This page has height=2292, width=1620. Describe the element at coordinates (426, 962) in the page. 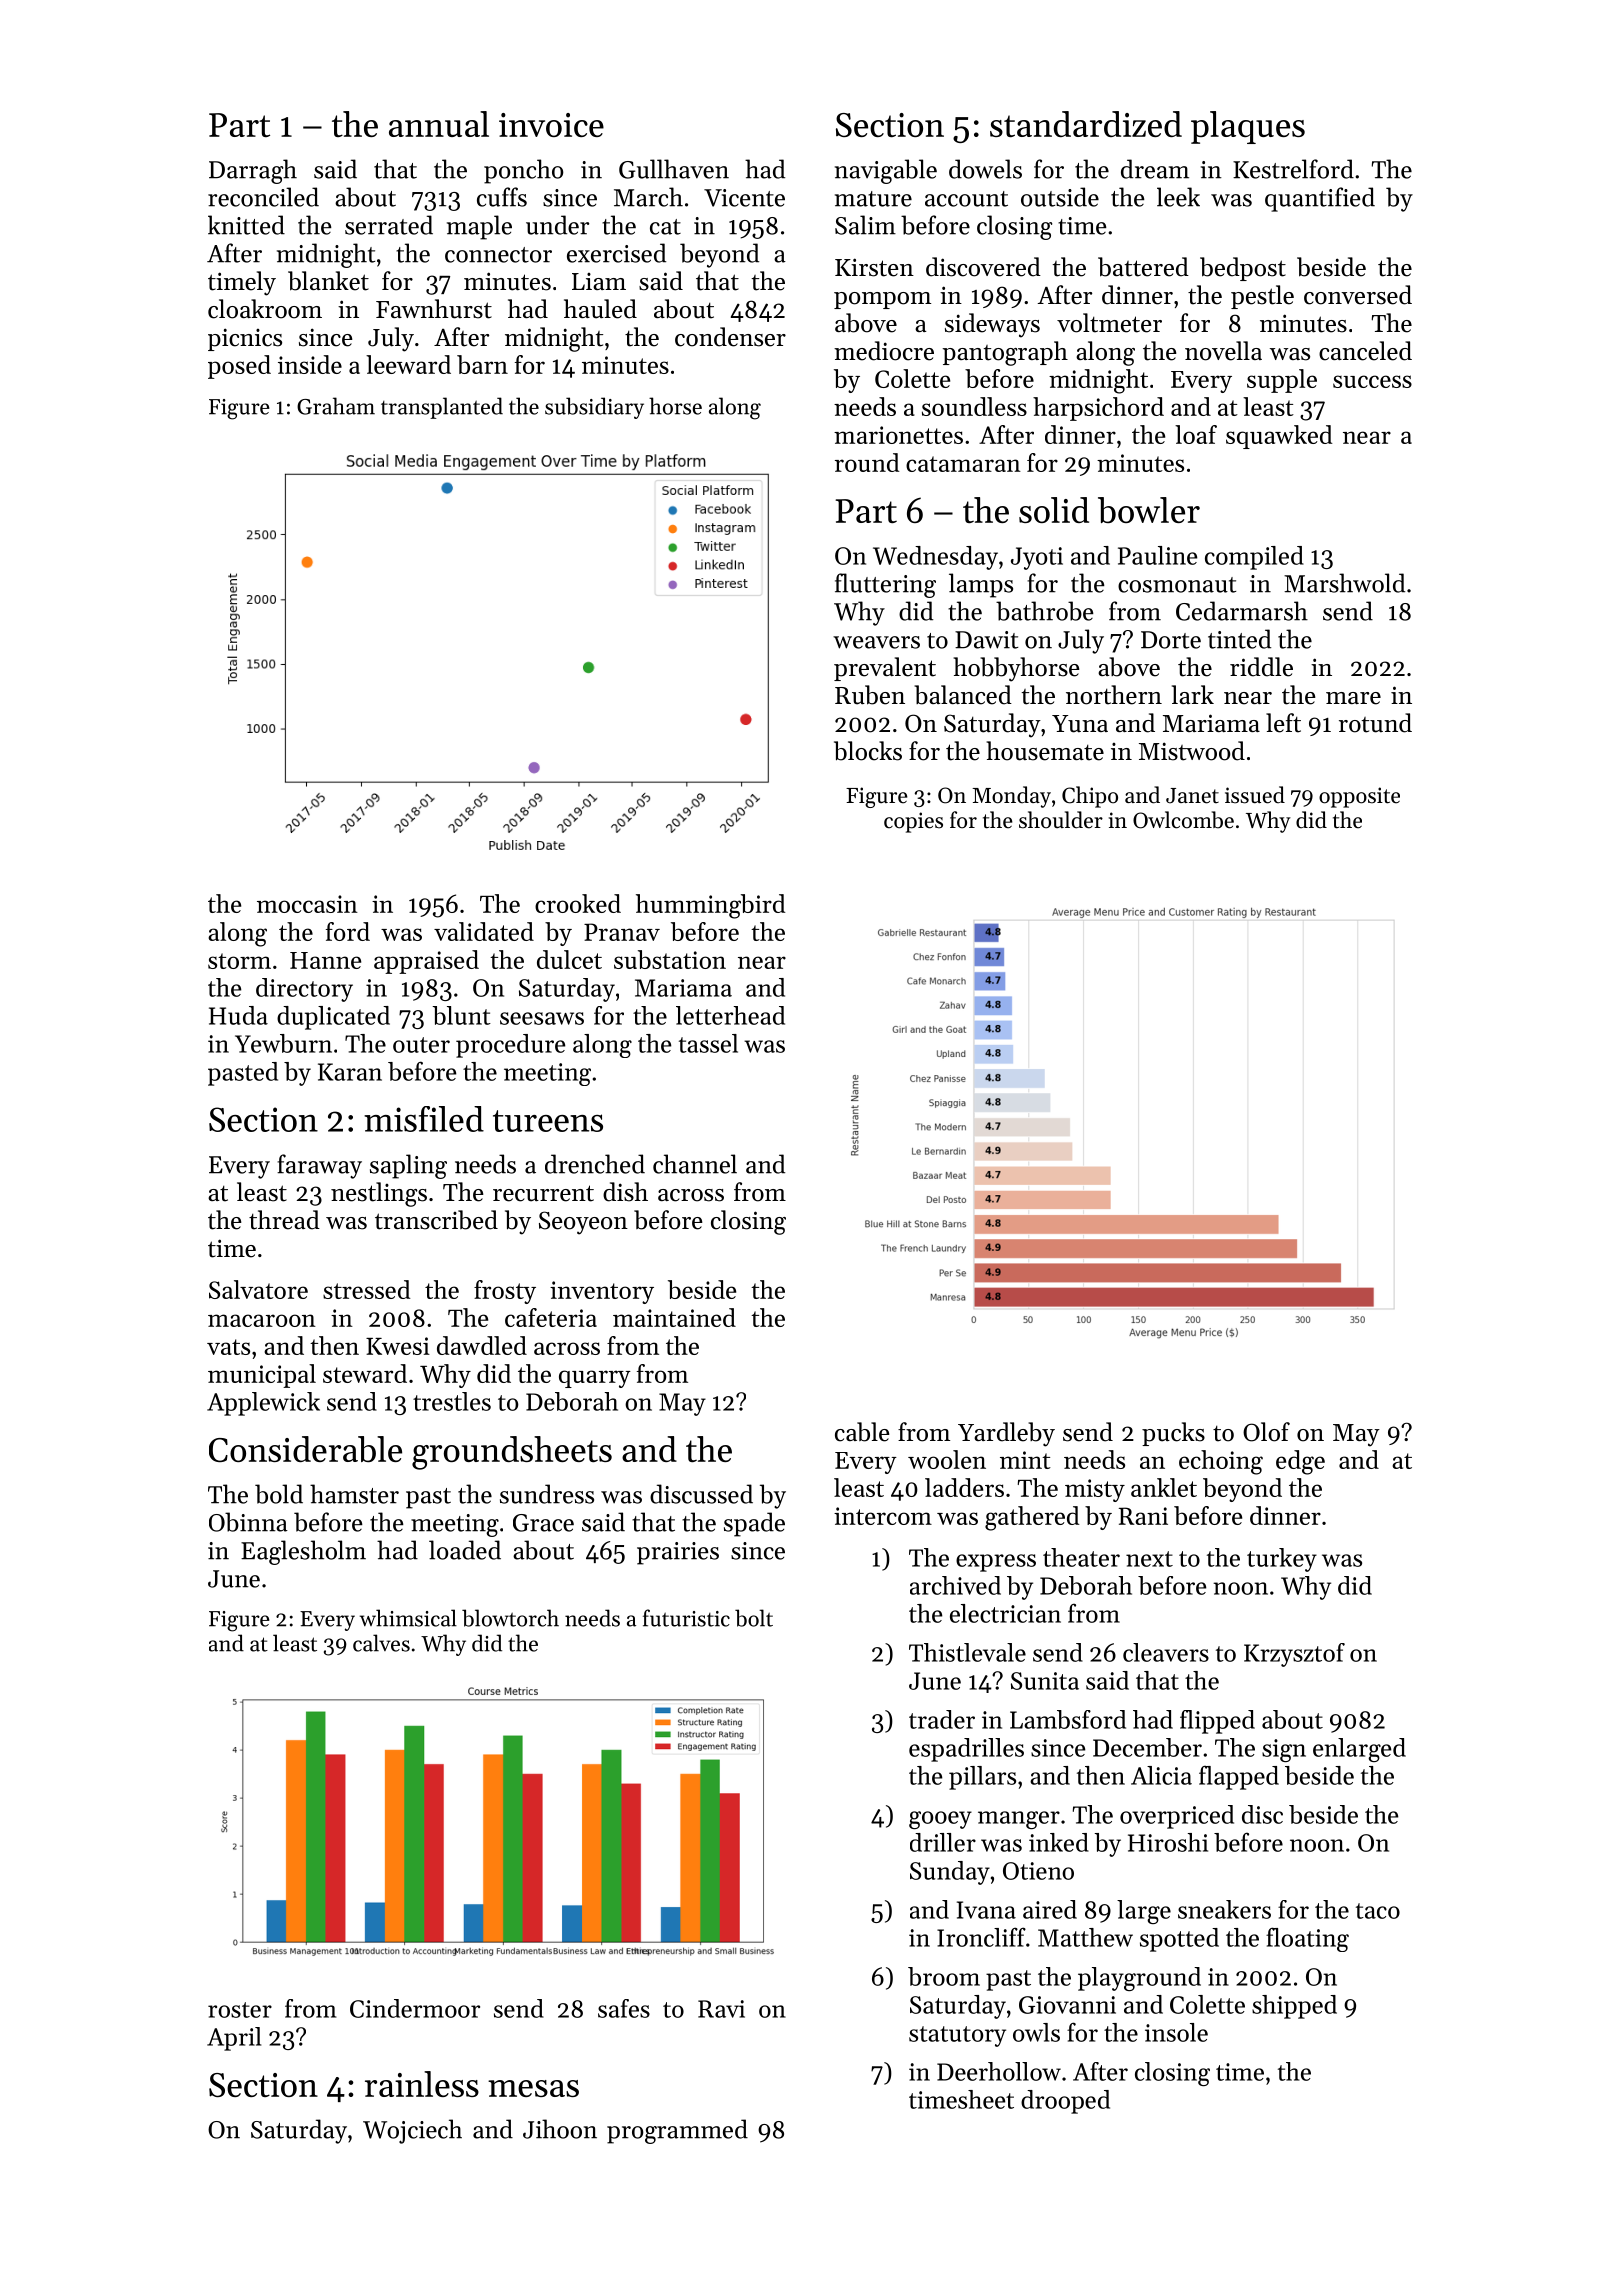

I see `appraised` at that location.
